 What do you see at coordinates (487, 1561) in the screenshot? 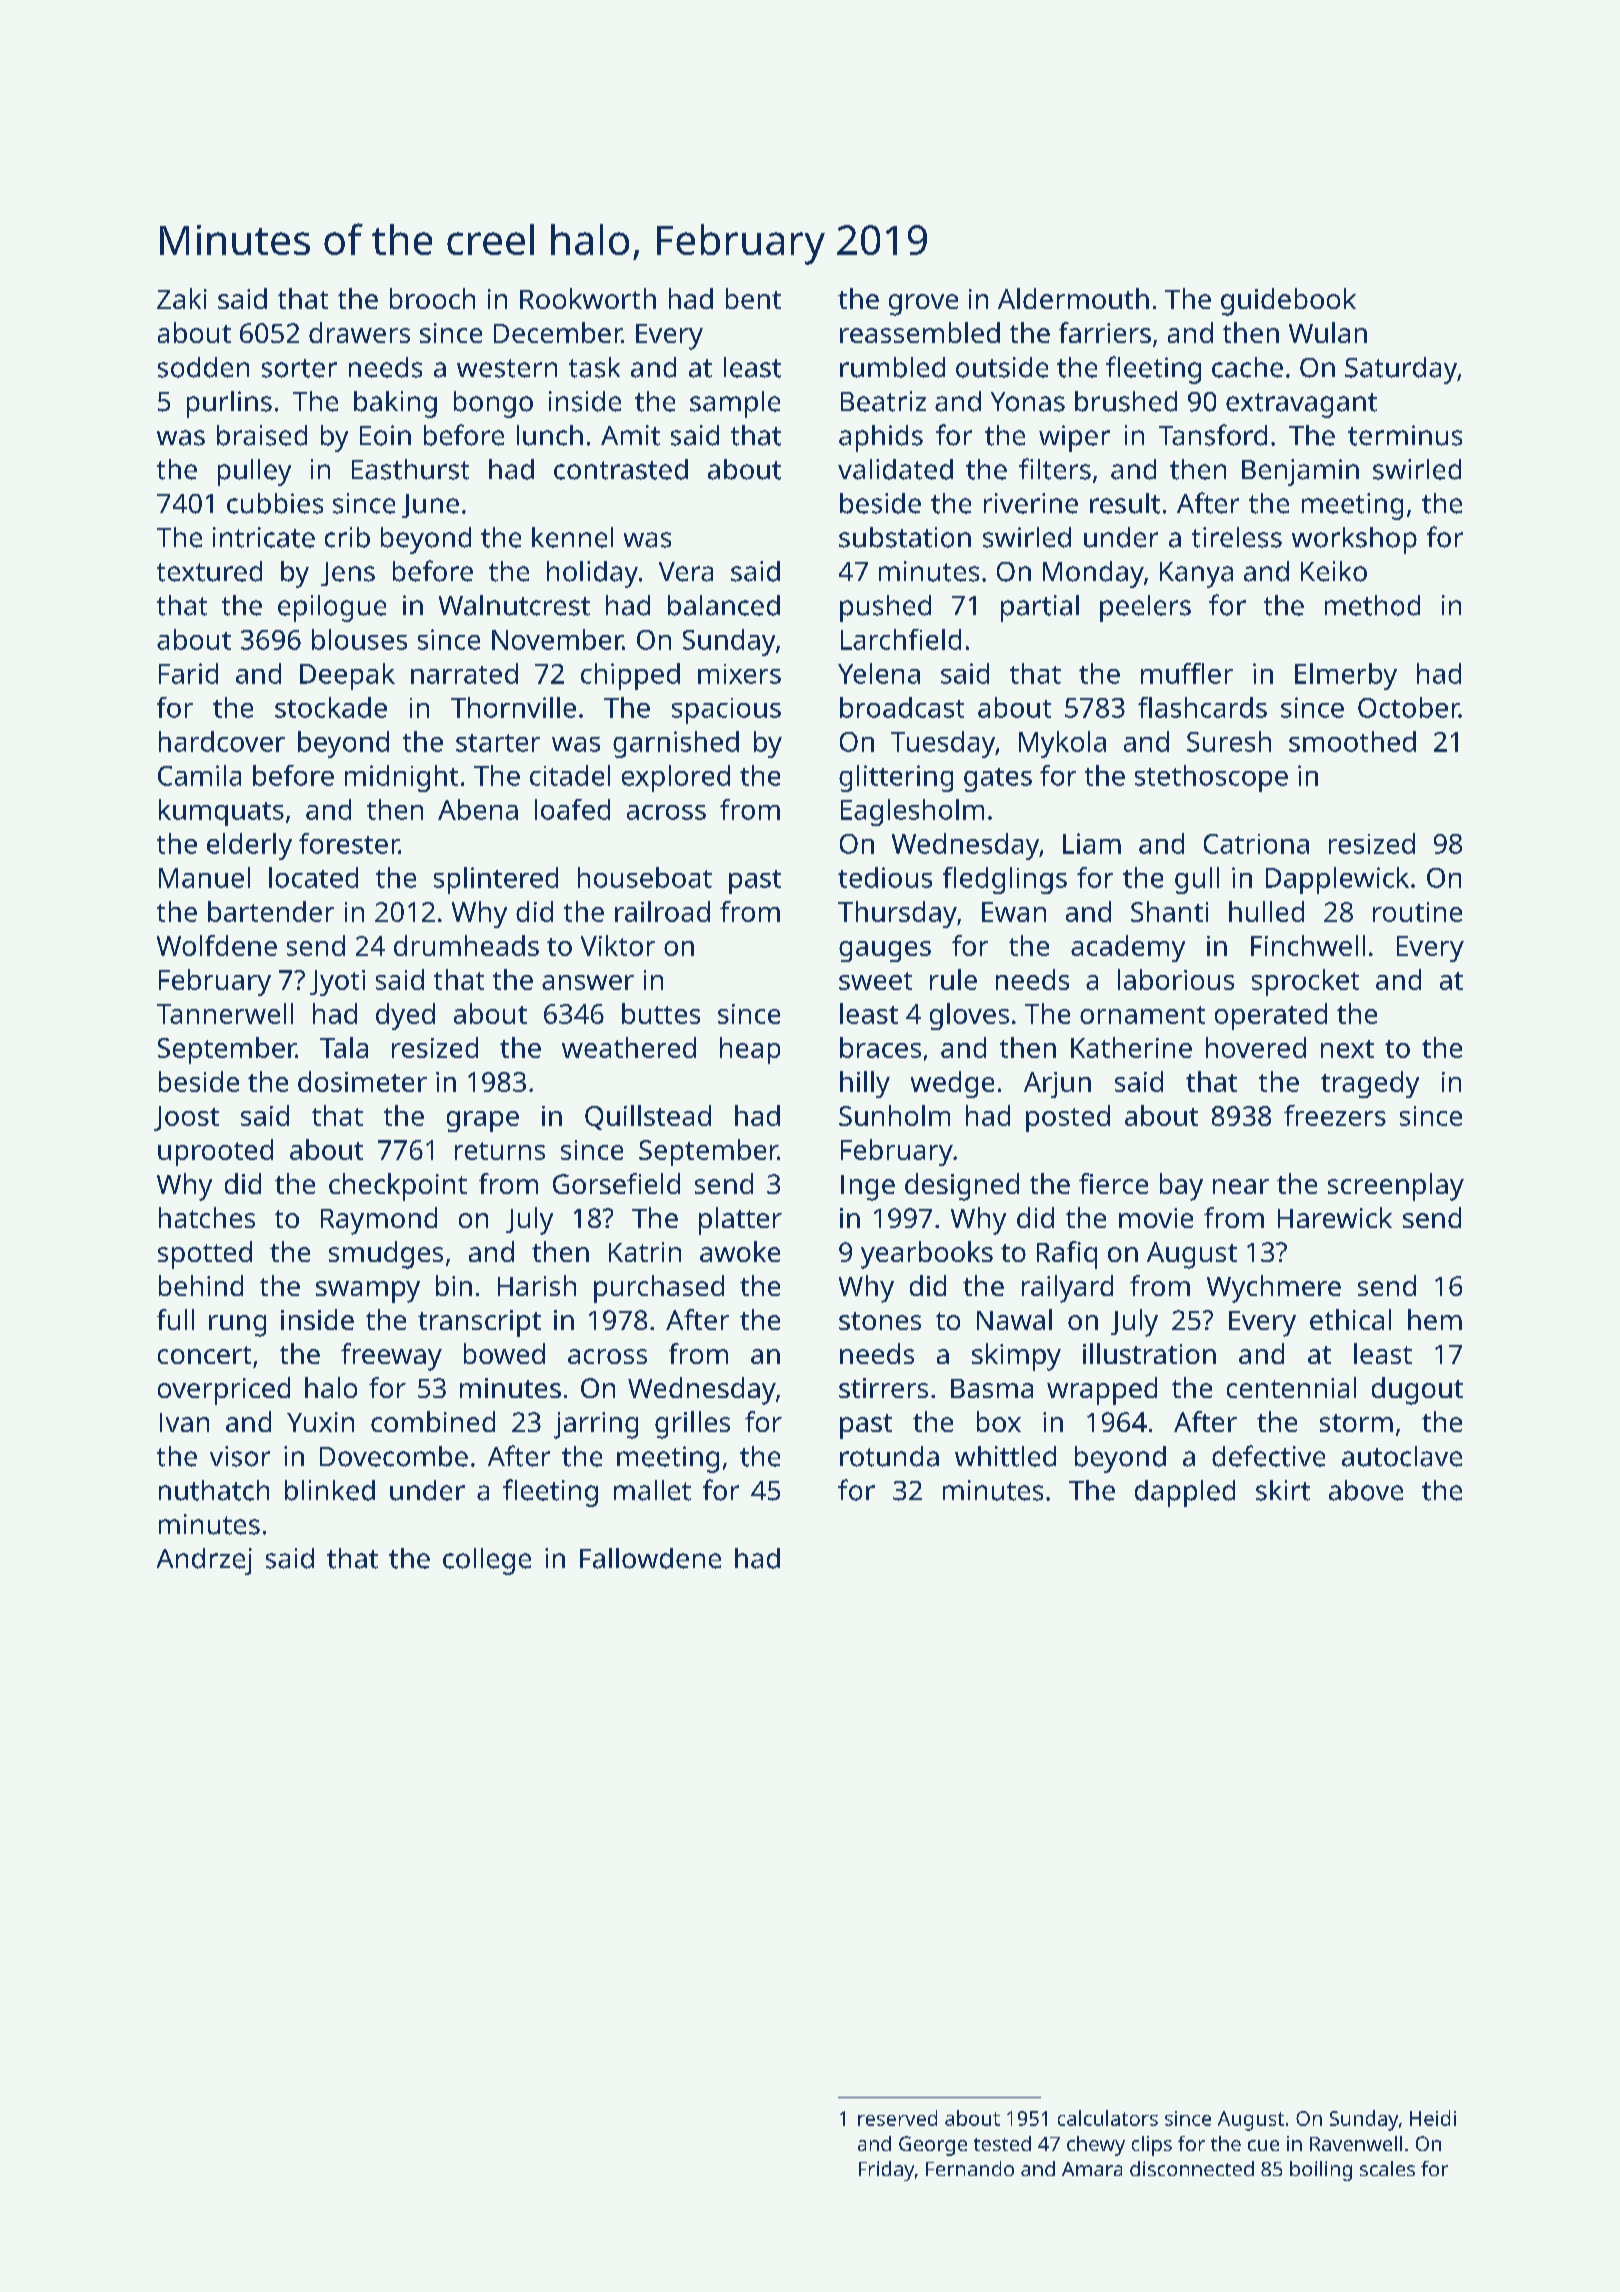
I see `college` at bounding box center [487, 1561].
